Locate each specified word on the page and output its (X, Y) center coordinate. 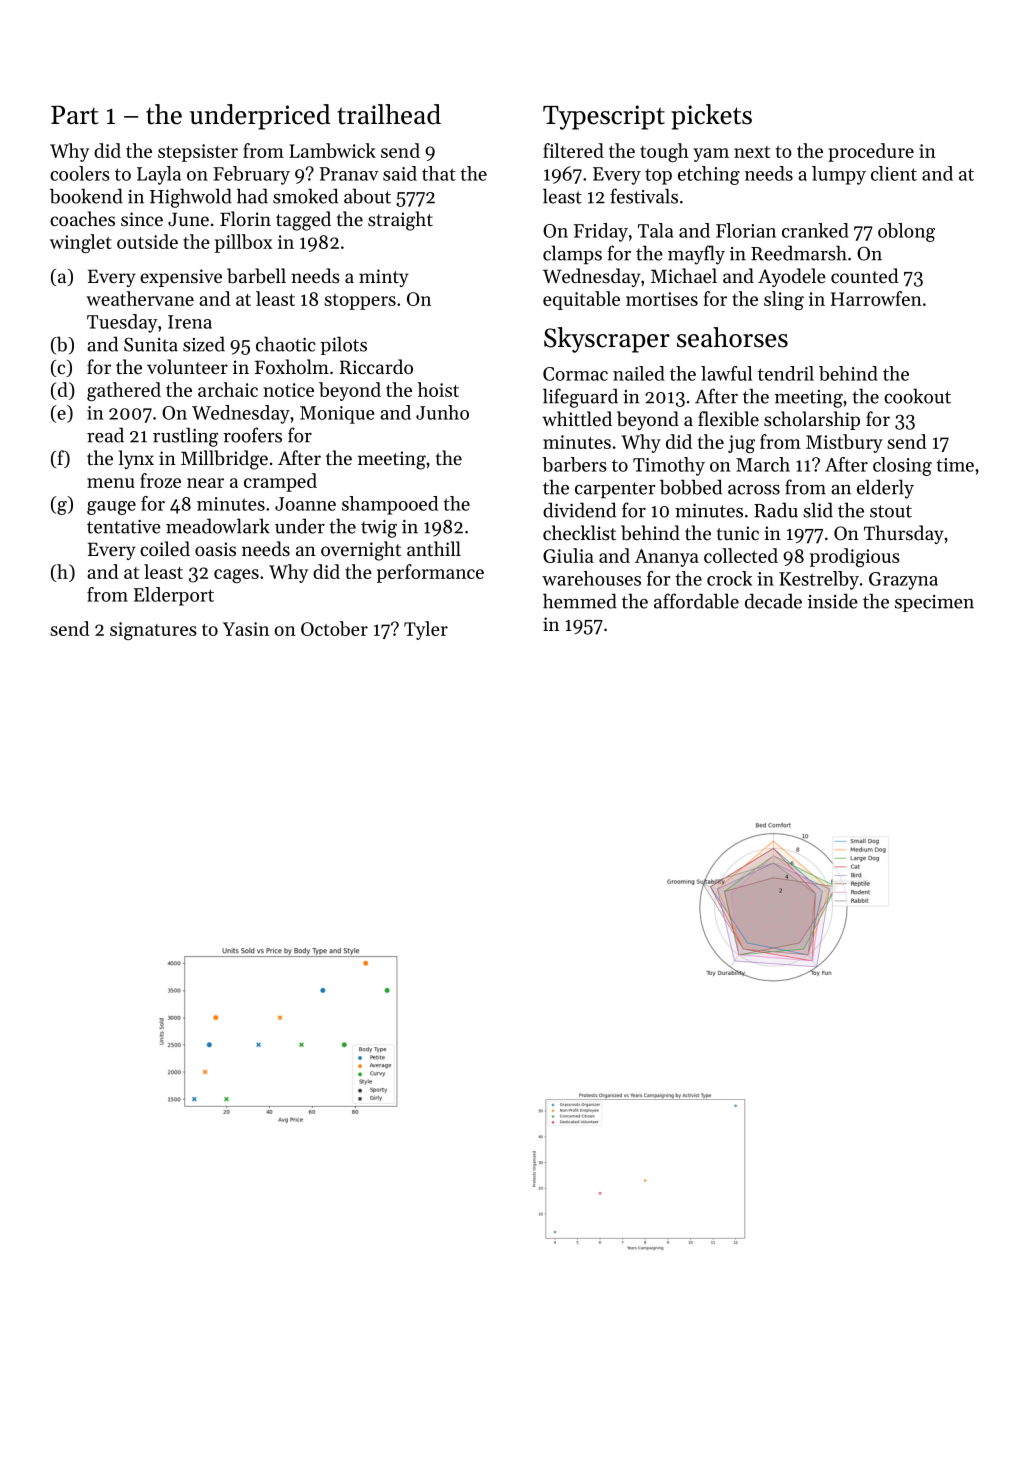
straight (400, 221)
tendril (786, 373)
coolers (80, 173)
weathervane (140, 298)
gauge (111, 508)
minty (384, 278)
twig (379, 529)
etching (709, 175)
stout (891, 511)
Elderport (174, 596)
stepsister (198, 153)
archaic (228, 389)
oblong (906, 232)
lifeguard (580, 398)
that (439, 173)
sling (784, 300)
